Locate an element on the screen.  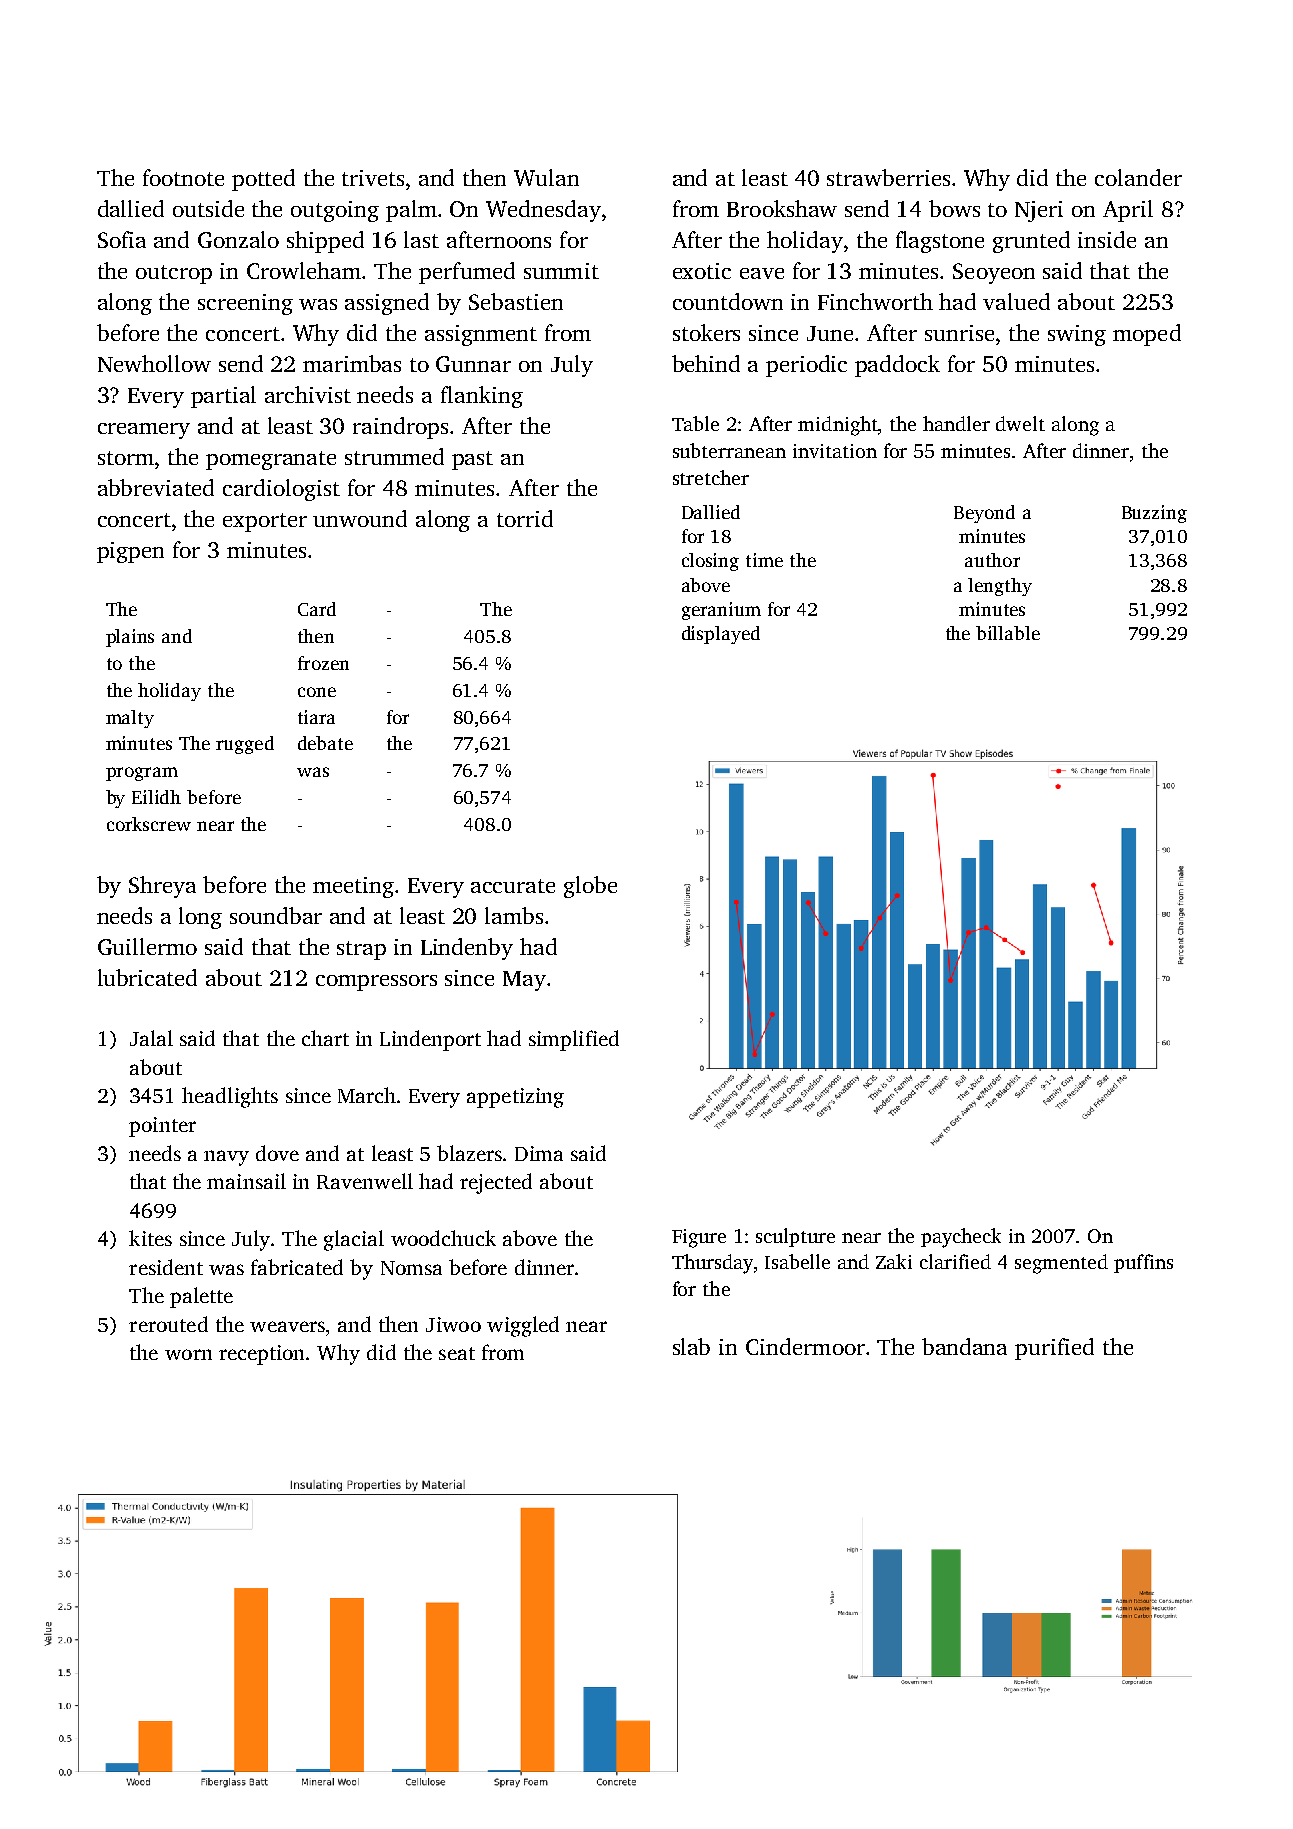
debate is located at coordinates (325, 743).
